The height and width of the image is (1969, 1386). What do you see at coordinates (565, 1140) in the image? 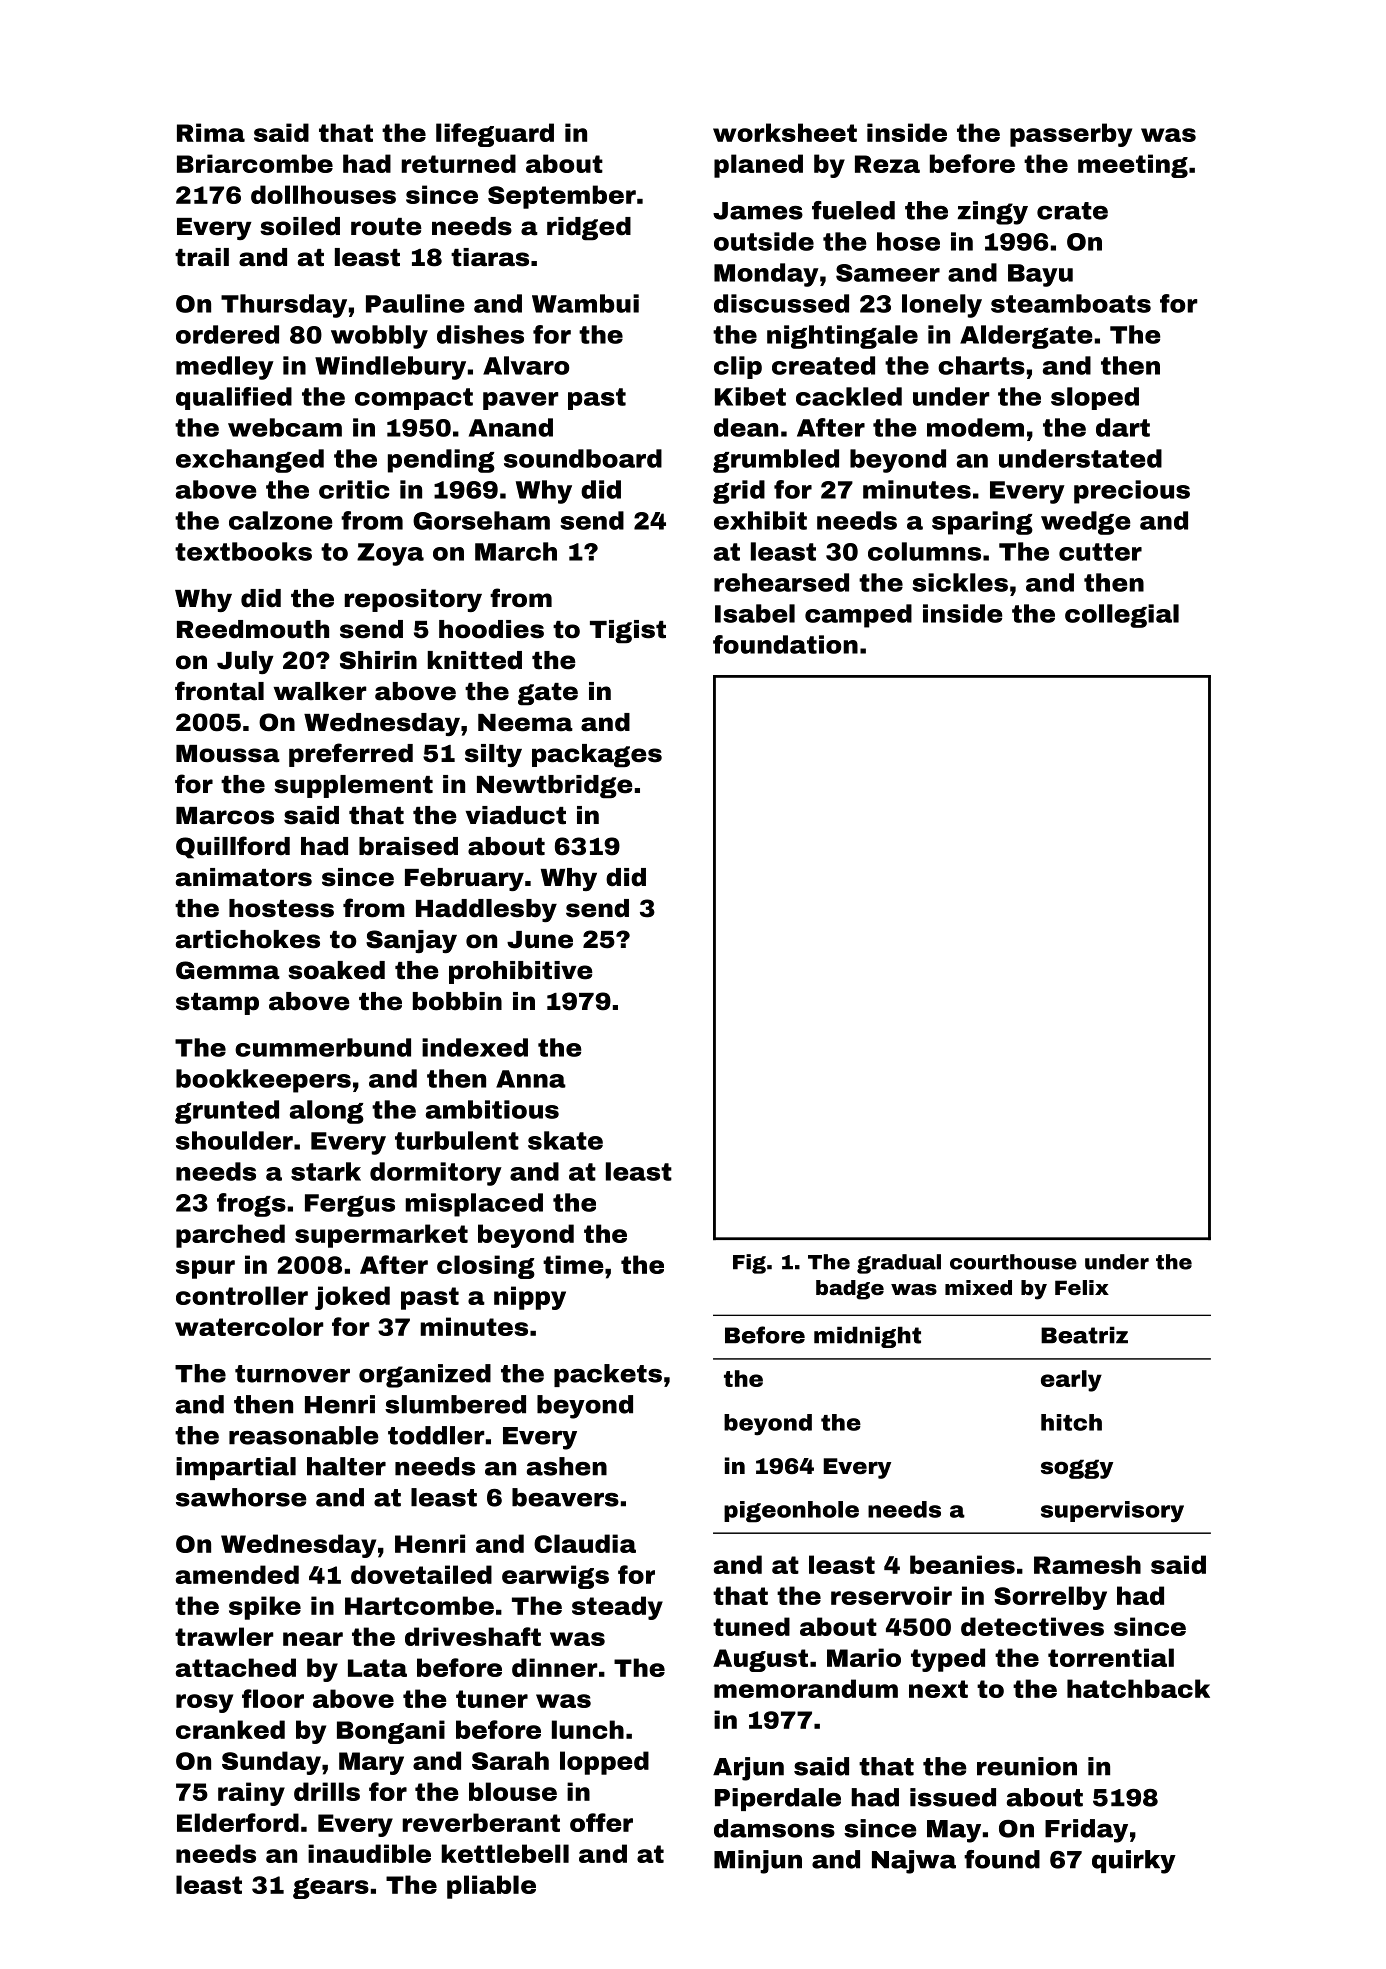
I see `skate` at bounding box center [565, 1140].
